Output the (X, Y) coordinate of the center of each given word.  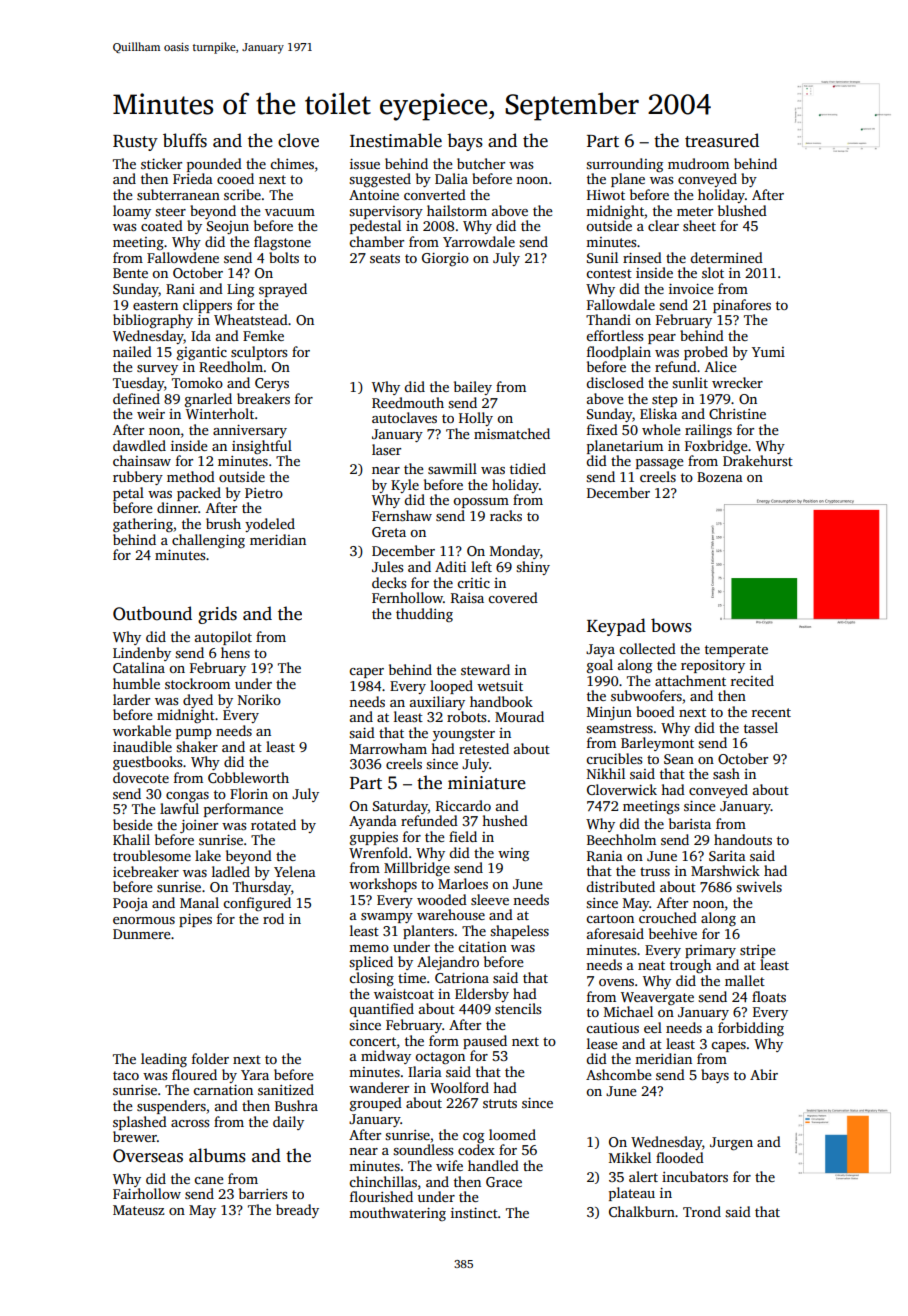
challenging (208, 541)
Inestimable (396, 140)
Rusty (135, 143)
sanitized (286, 1089)
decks (389, 582)
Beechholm (621, 839)
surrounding (624, 165)
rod (273, 918)
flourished (381, 1196)
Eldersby (482, 995)
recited (752, 680)
